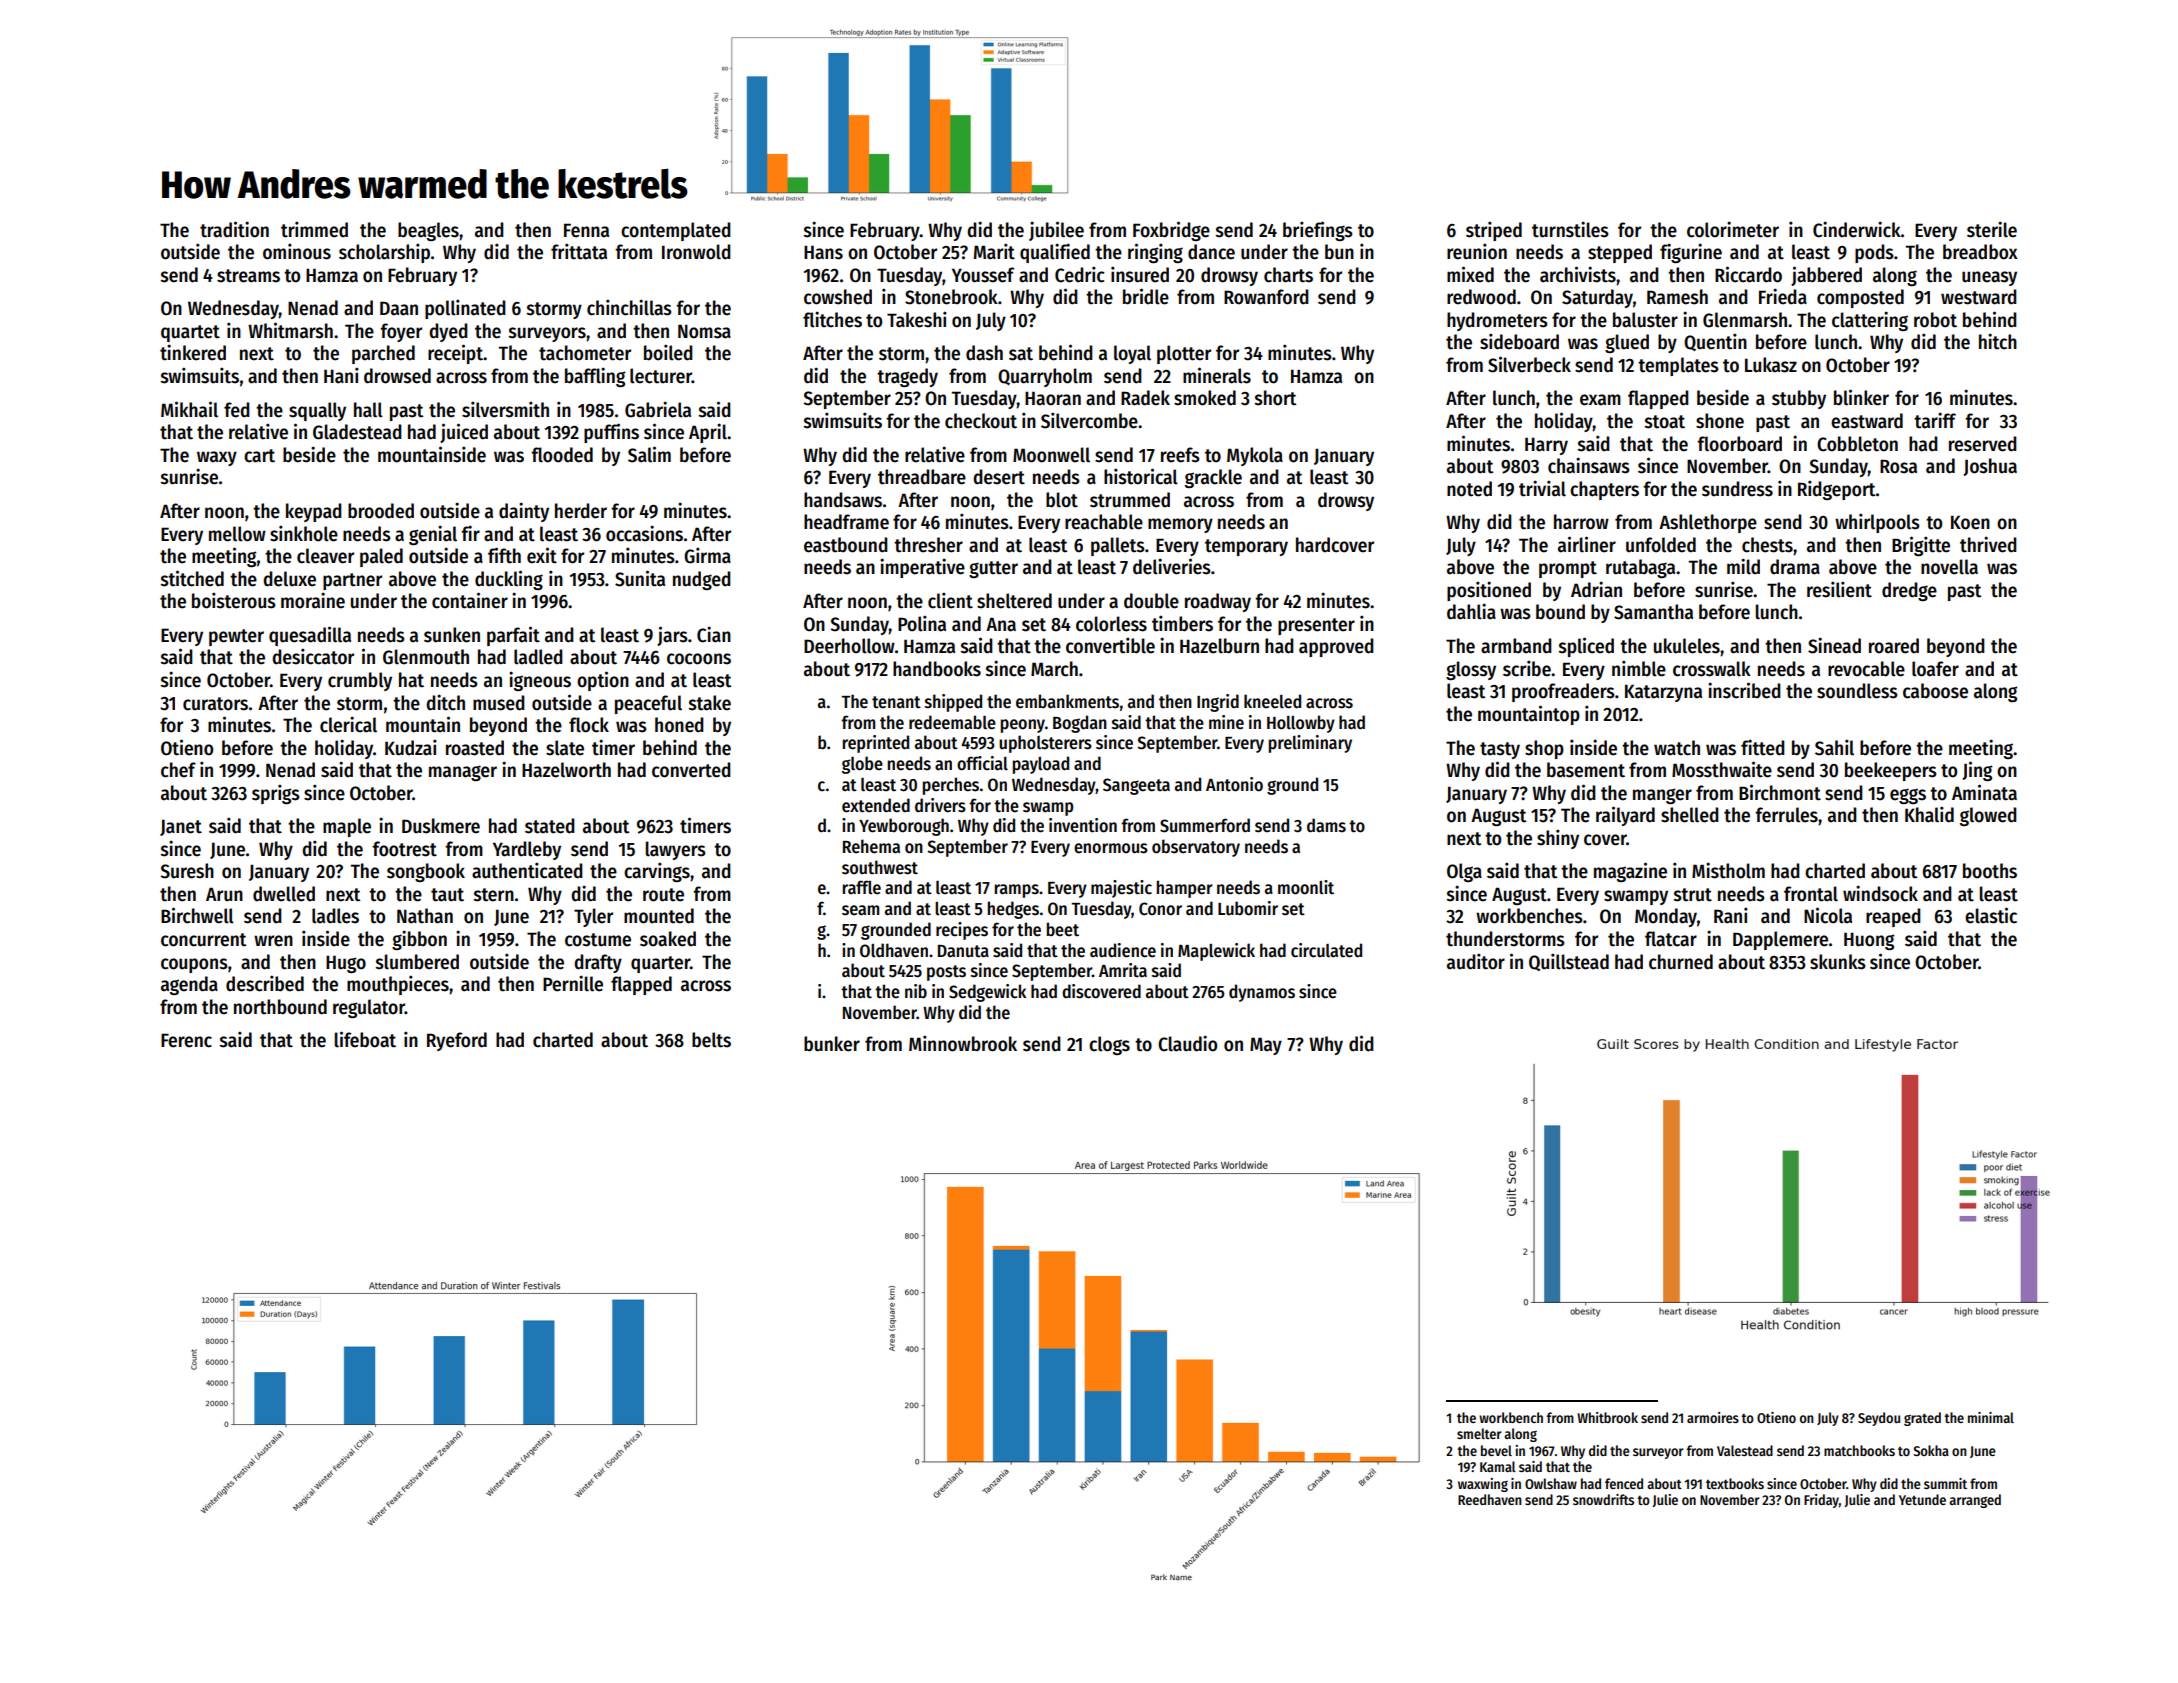 Image resolution: width=2178 pixels, height=1683 pixels. What do you see at coordinates (1991, 915) in the screenshot?
I see `elastic` at bounding box center [1991, 915].
